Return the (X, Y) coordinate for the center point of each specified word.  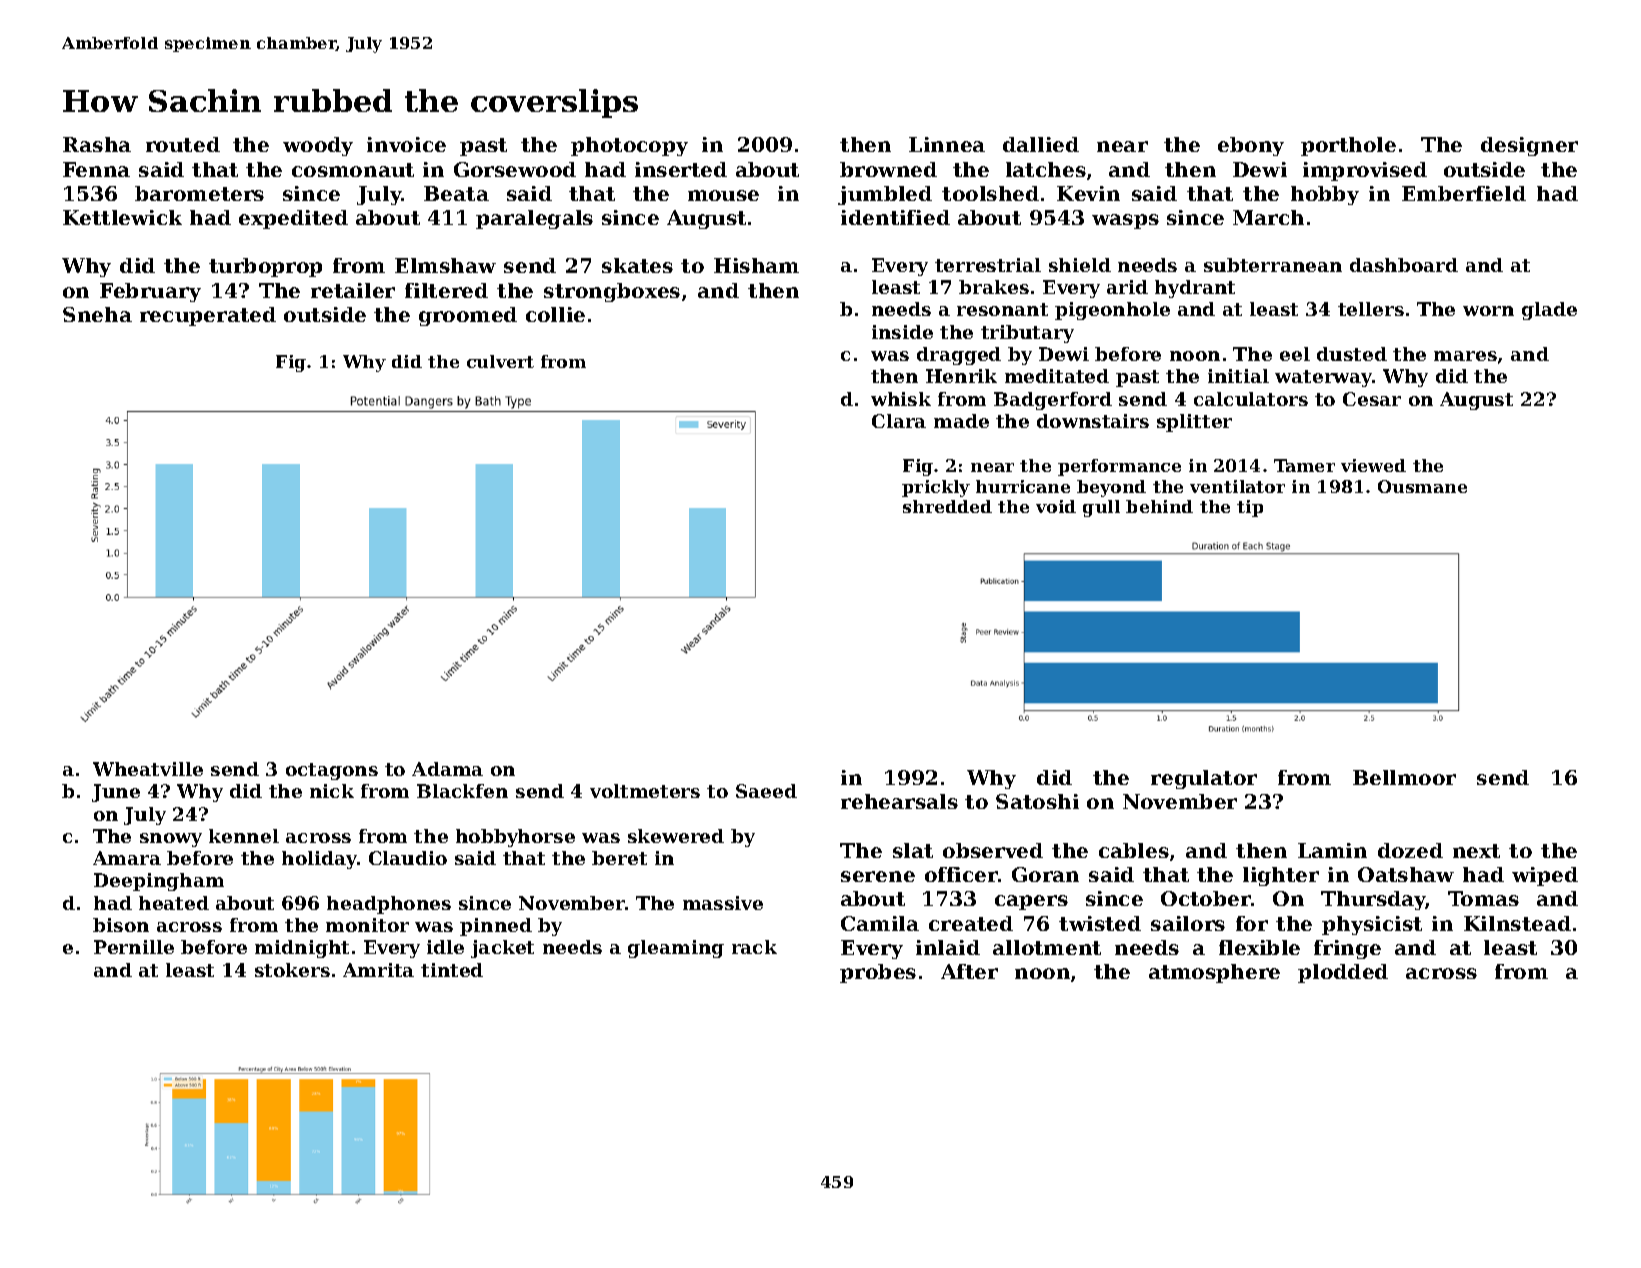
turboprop (265, 267)
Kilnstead (1517, 923)
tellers (1371, 309)
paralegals (534, 219)
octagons (332, 771)
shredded (947, 506)
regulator (1204, 779)
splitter (1194, 423)
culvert (500, 361)
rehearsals (899, 801)
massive (723, 903)
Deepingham (159, 882)
